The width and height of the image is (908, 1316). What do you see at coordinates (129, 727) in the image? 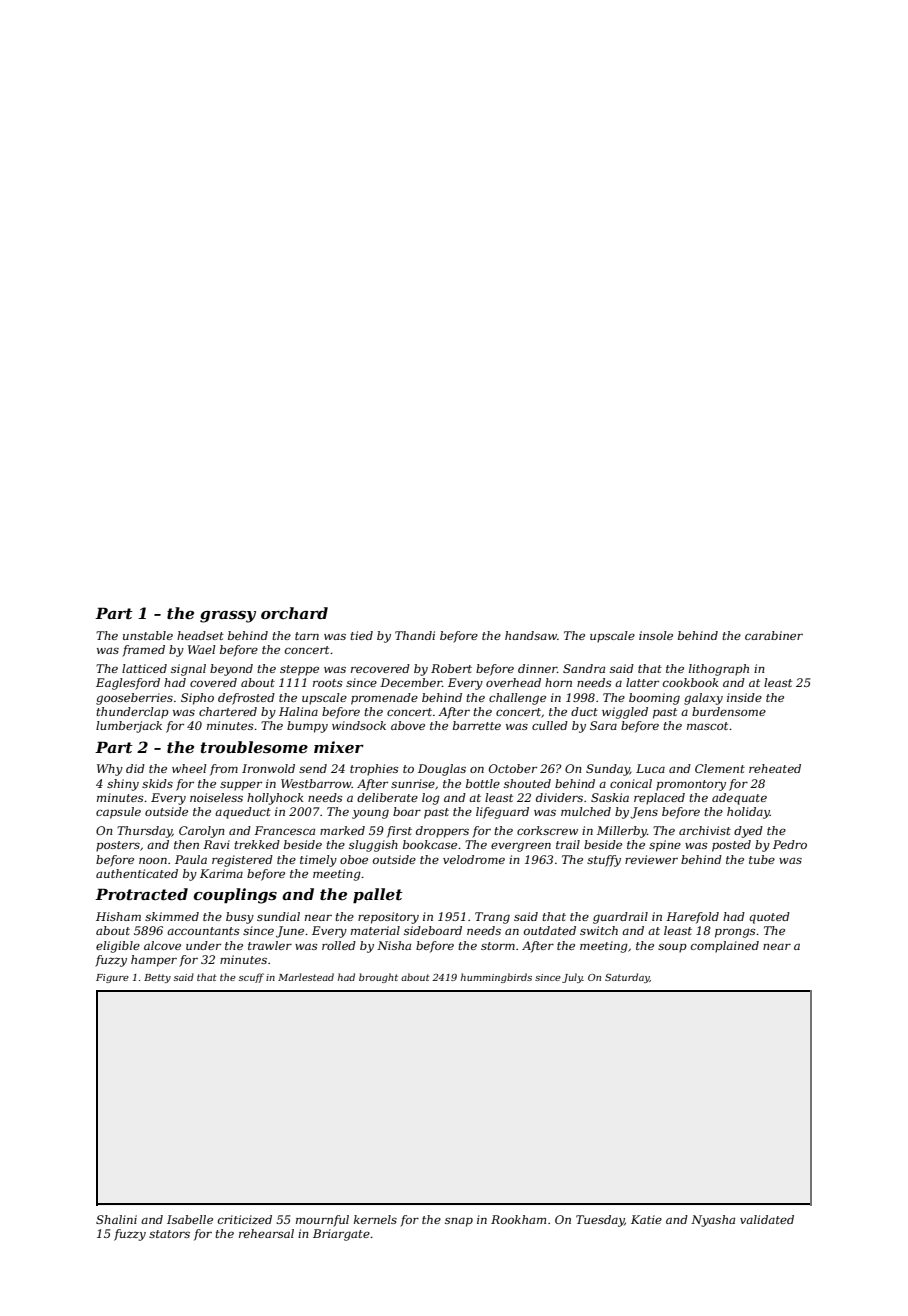
I see `lumberjack` at bounding box center [129, 727].
